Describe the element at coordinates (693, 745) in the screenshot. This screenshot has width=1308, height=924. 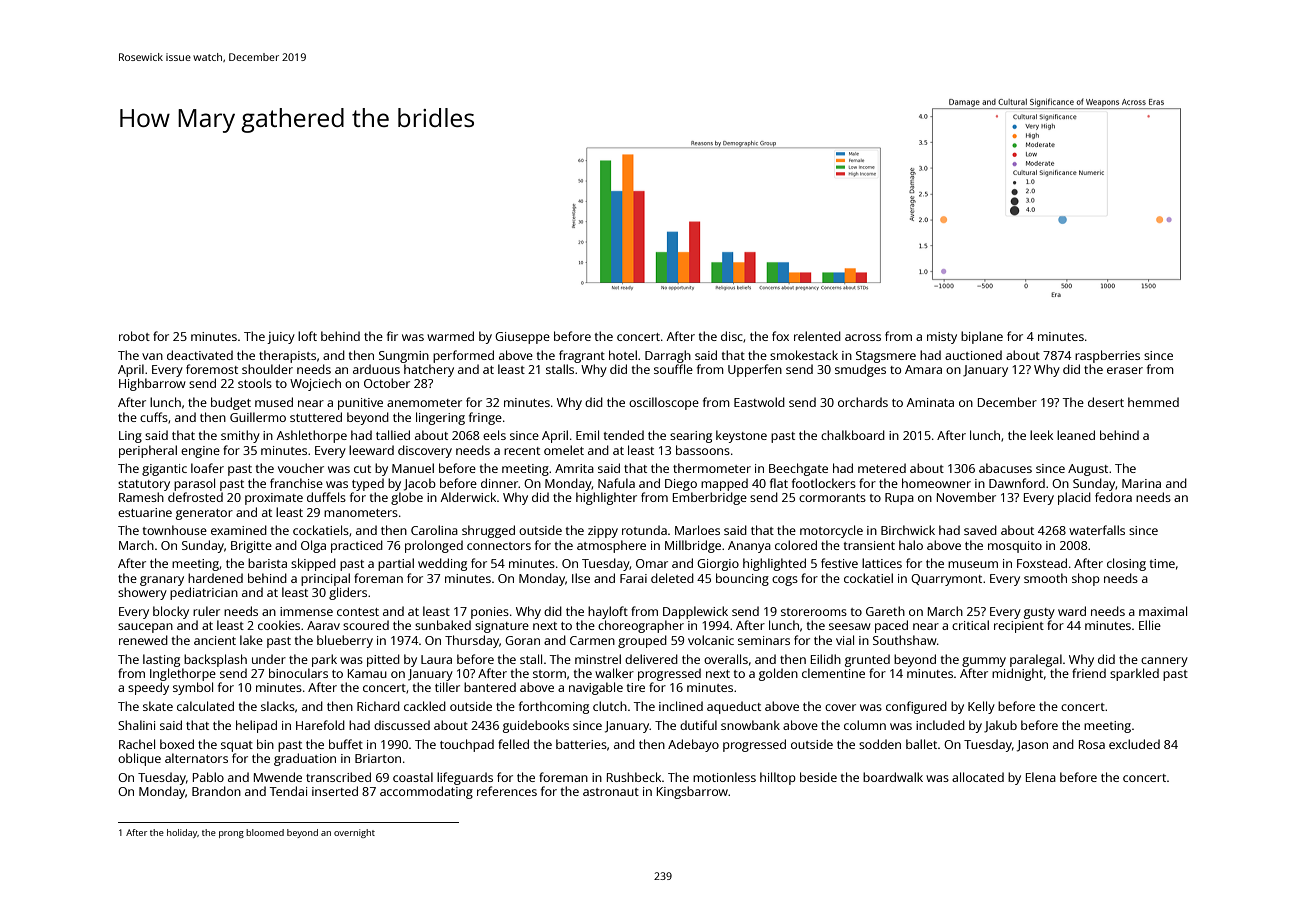
I see `Adebayo` at that location.
